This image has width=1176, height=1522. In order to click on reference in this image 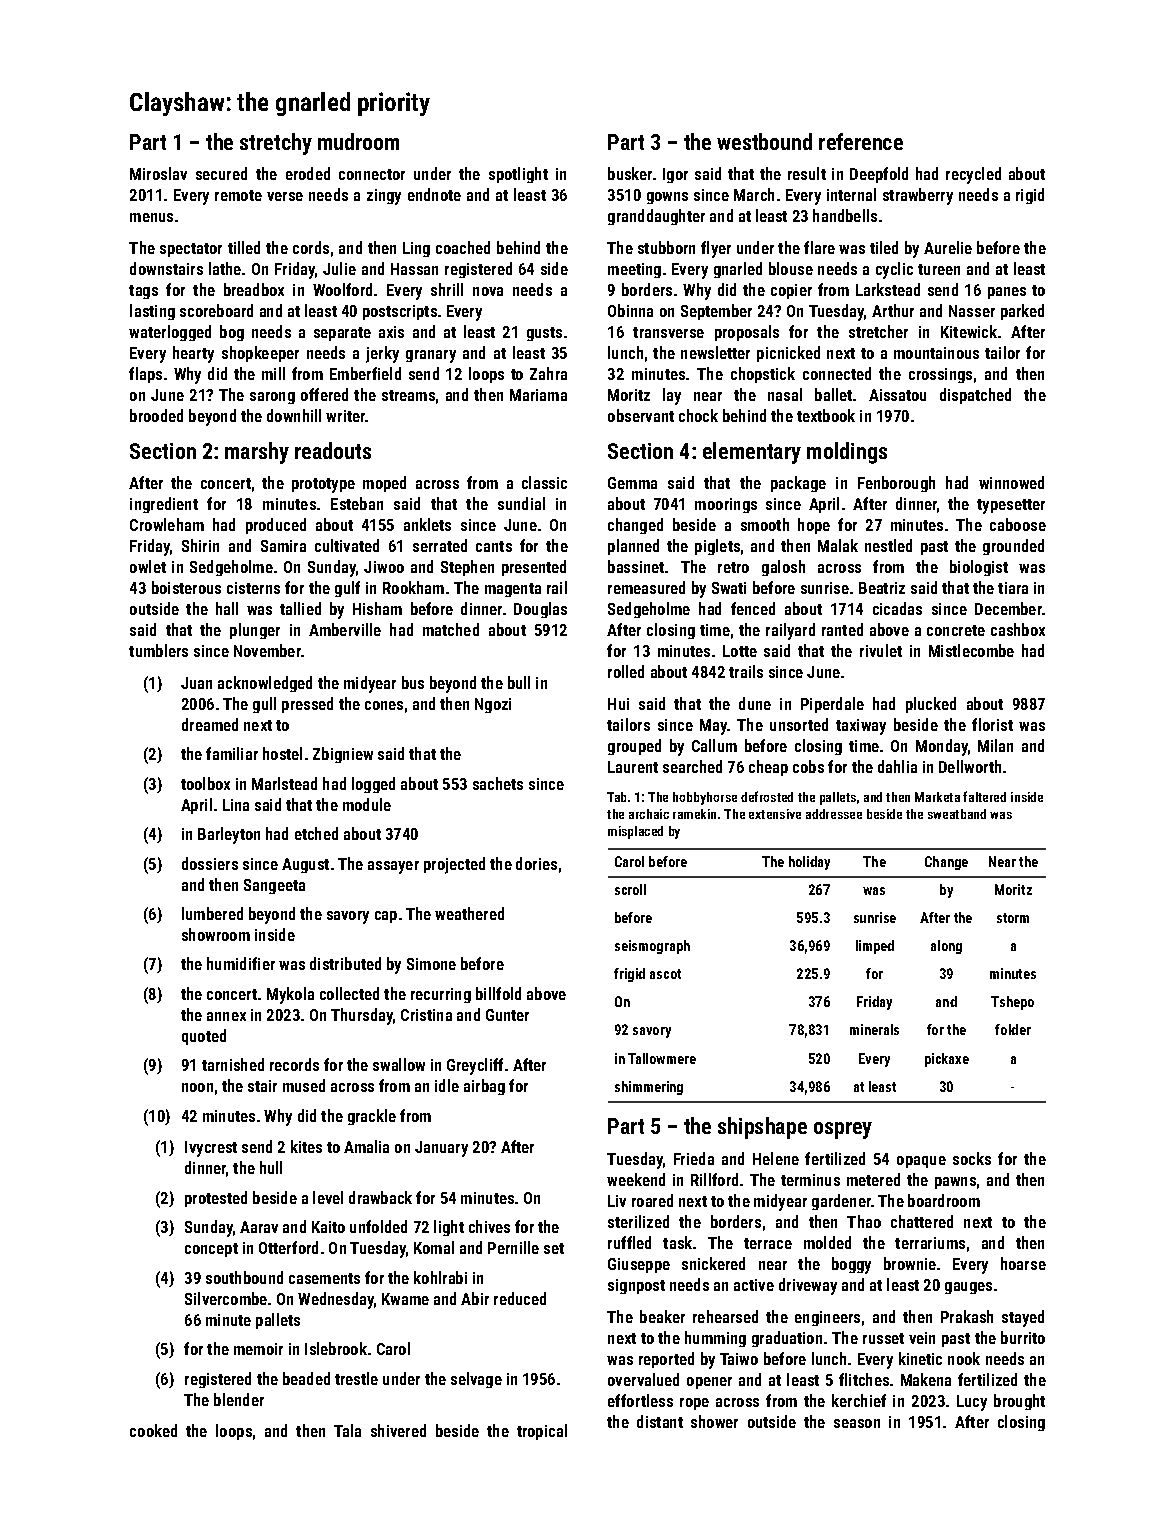, I will do `click(861, 141)`.
